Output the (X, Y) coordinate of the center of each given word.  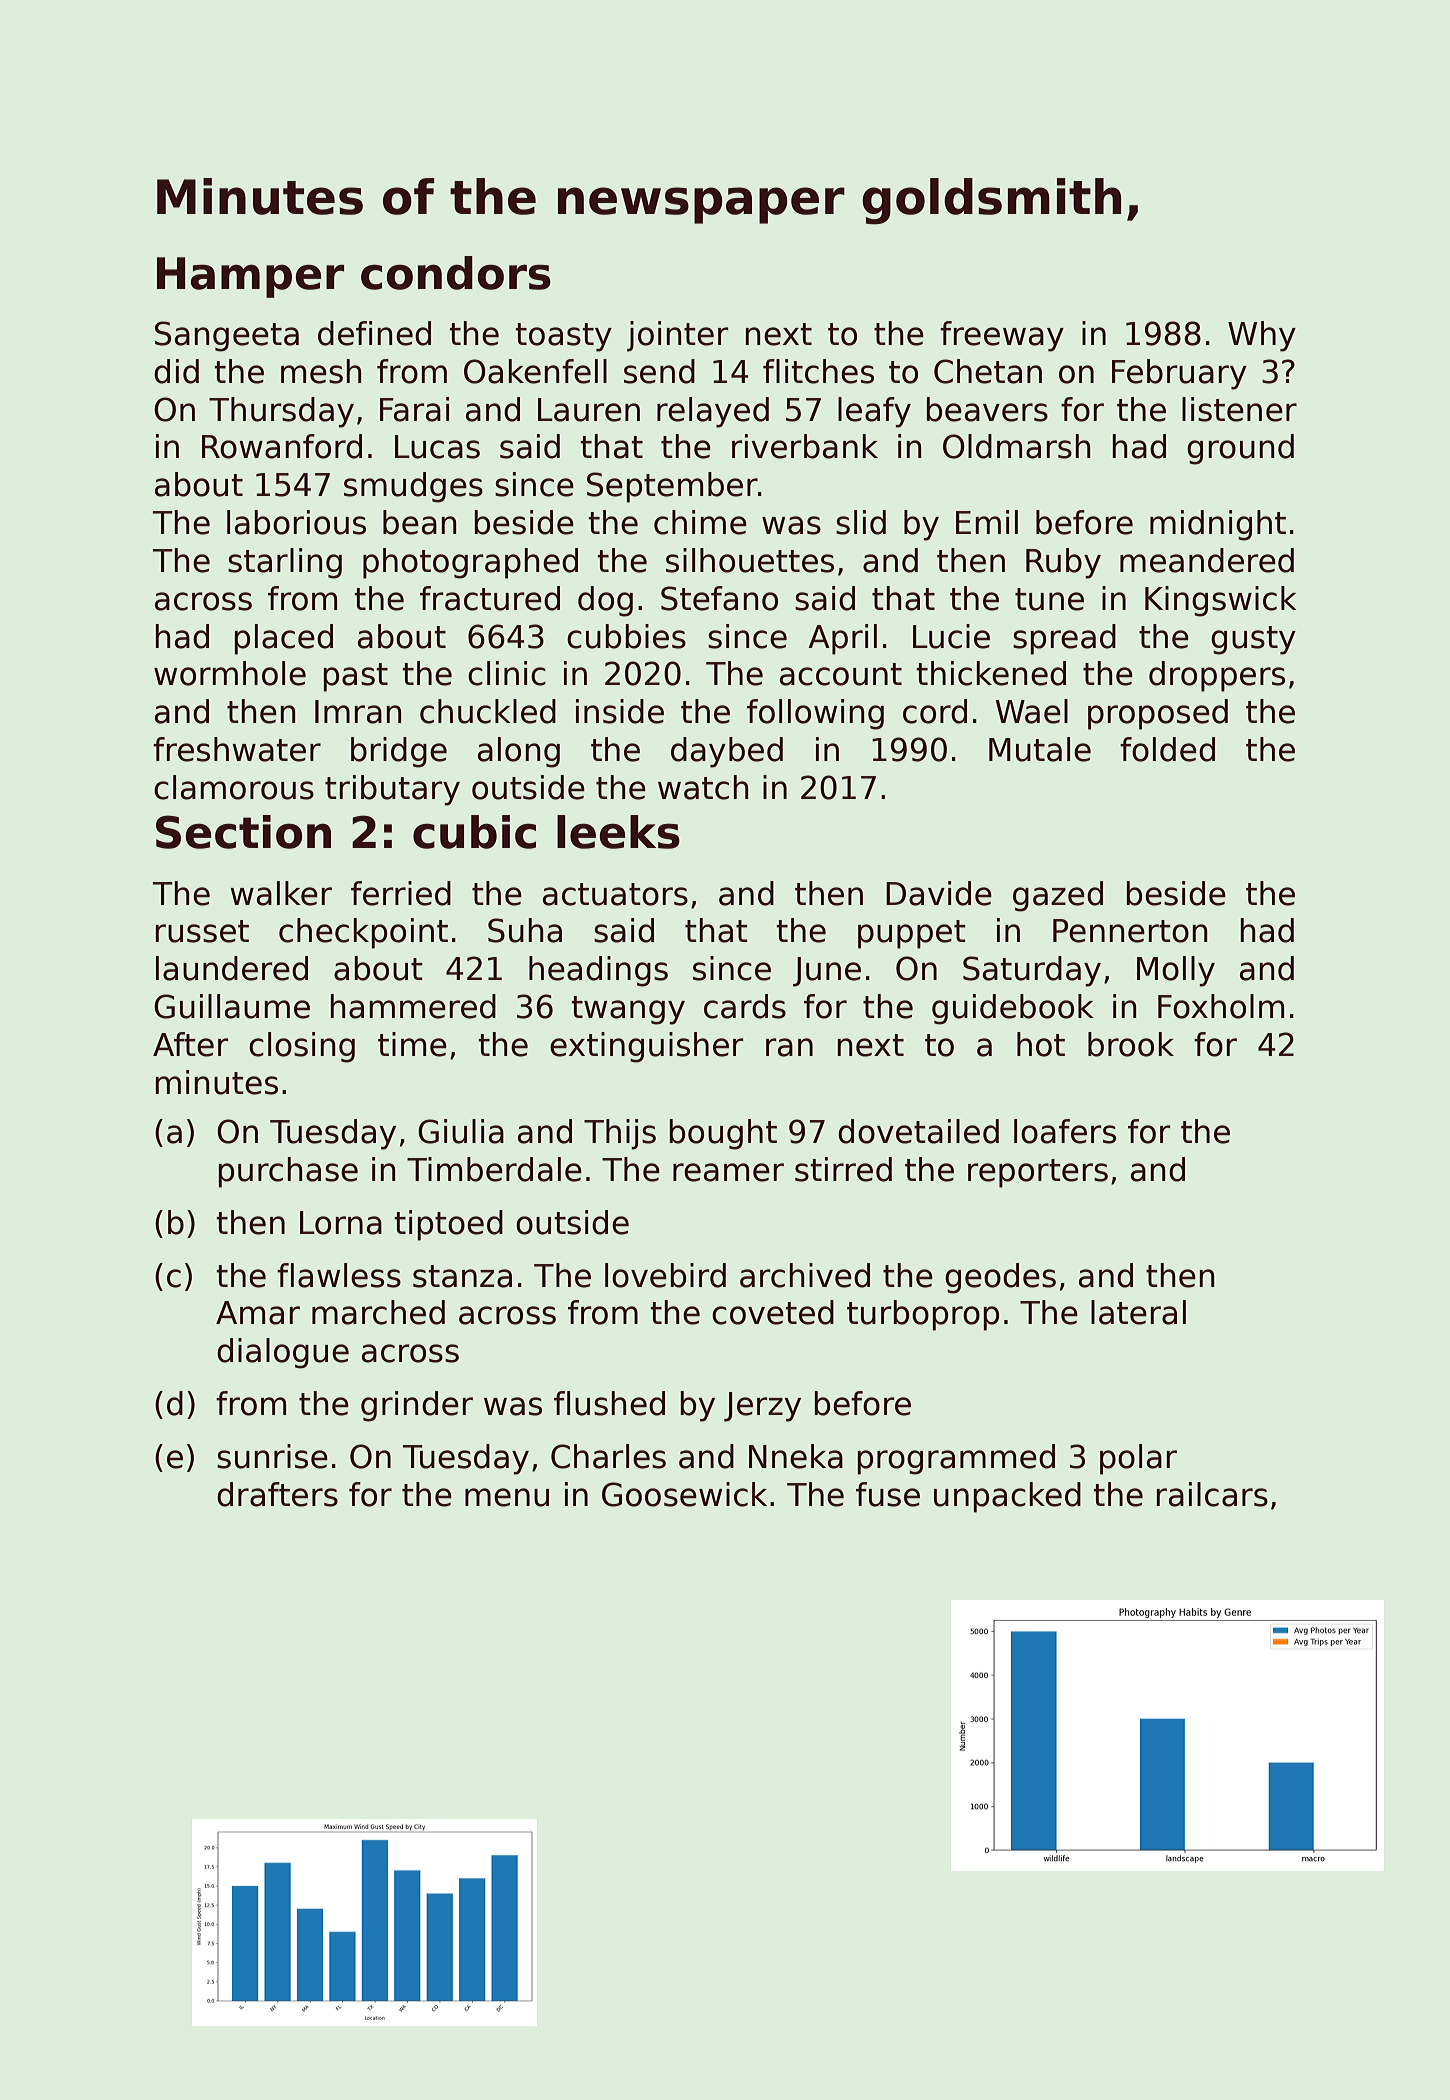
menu (507, 1497)
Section (243, 832)
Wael (1031, 711)
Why (1262, 336)
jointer (678, 336)
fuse (888, 1494)
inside (620, 711)
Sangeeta (227, 336)
